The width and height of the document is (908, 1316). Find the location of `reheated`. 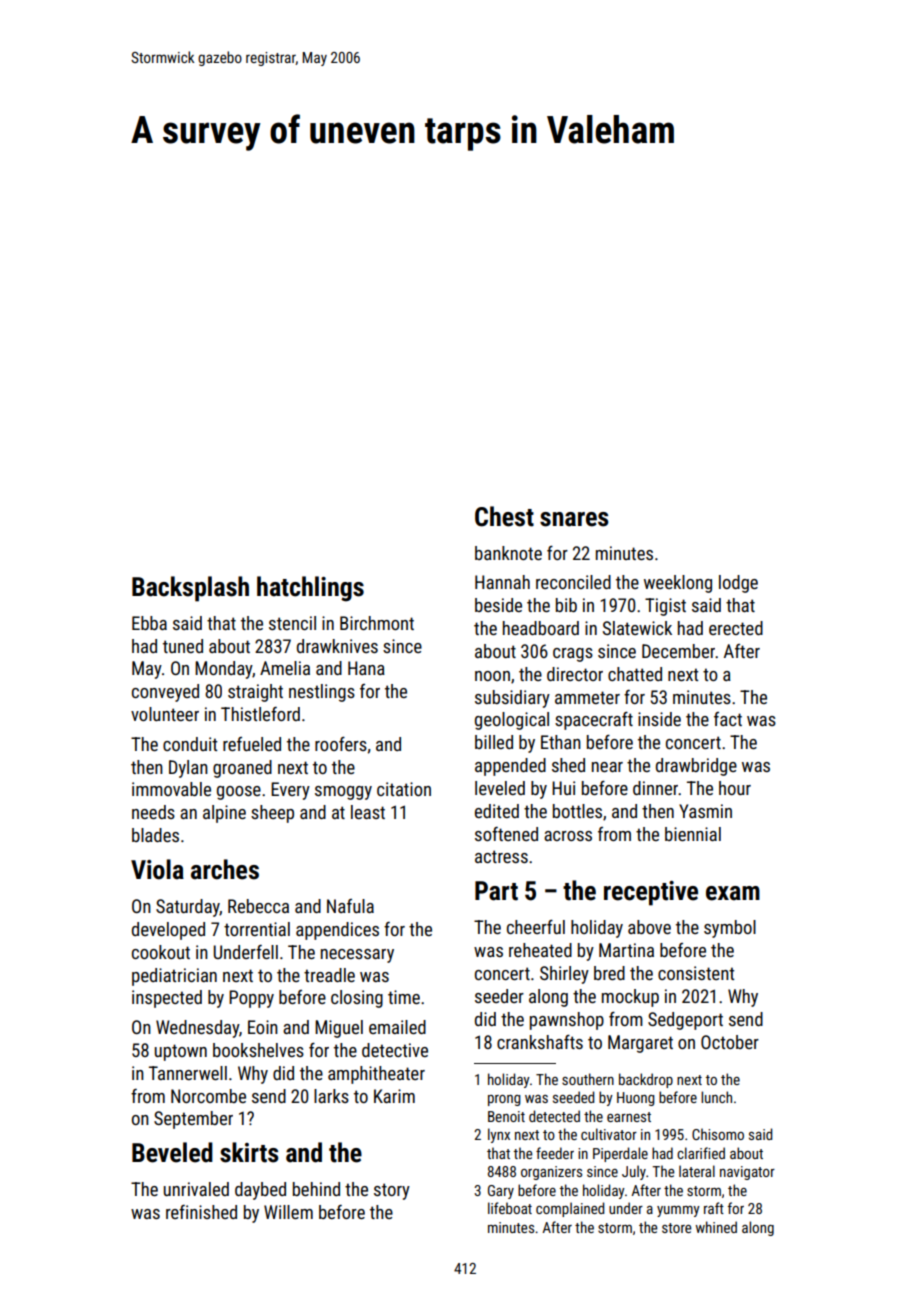

reheated is located at coordinates (540, 950).
